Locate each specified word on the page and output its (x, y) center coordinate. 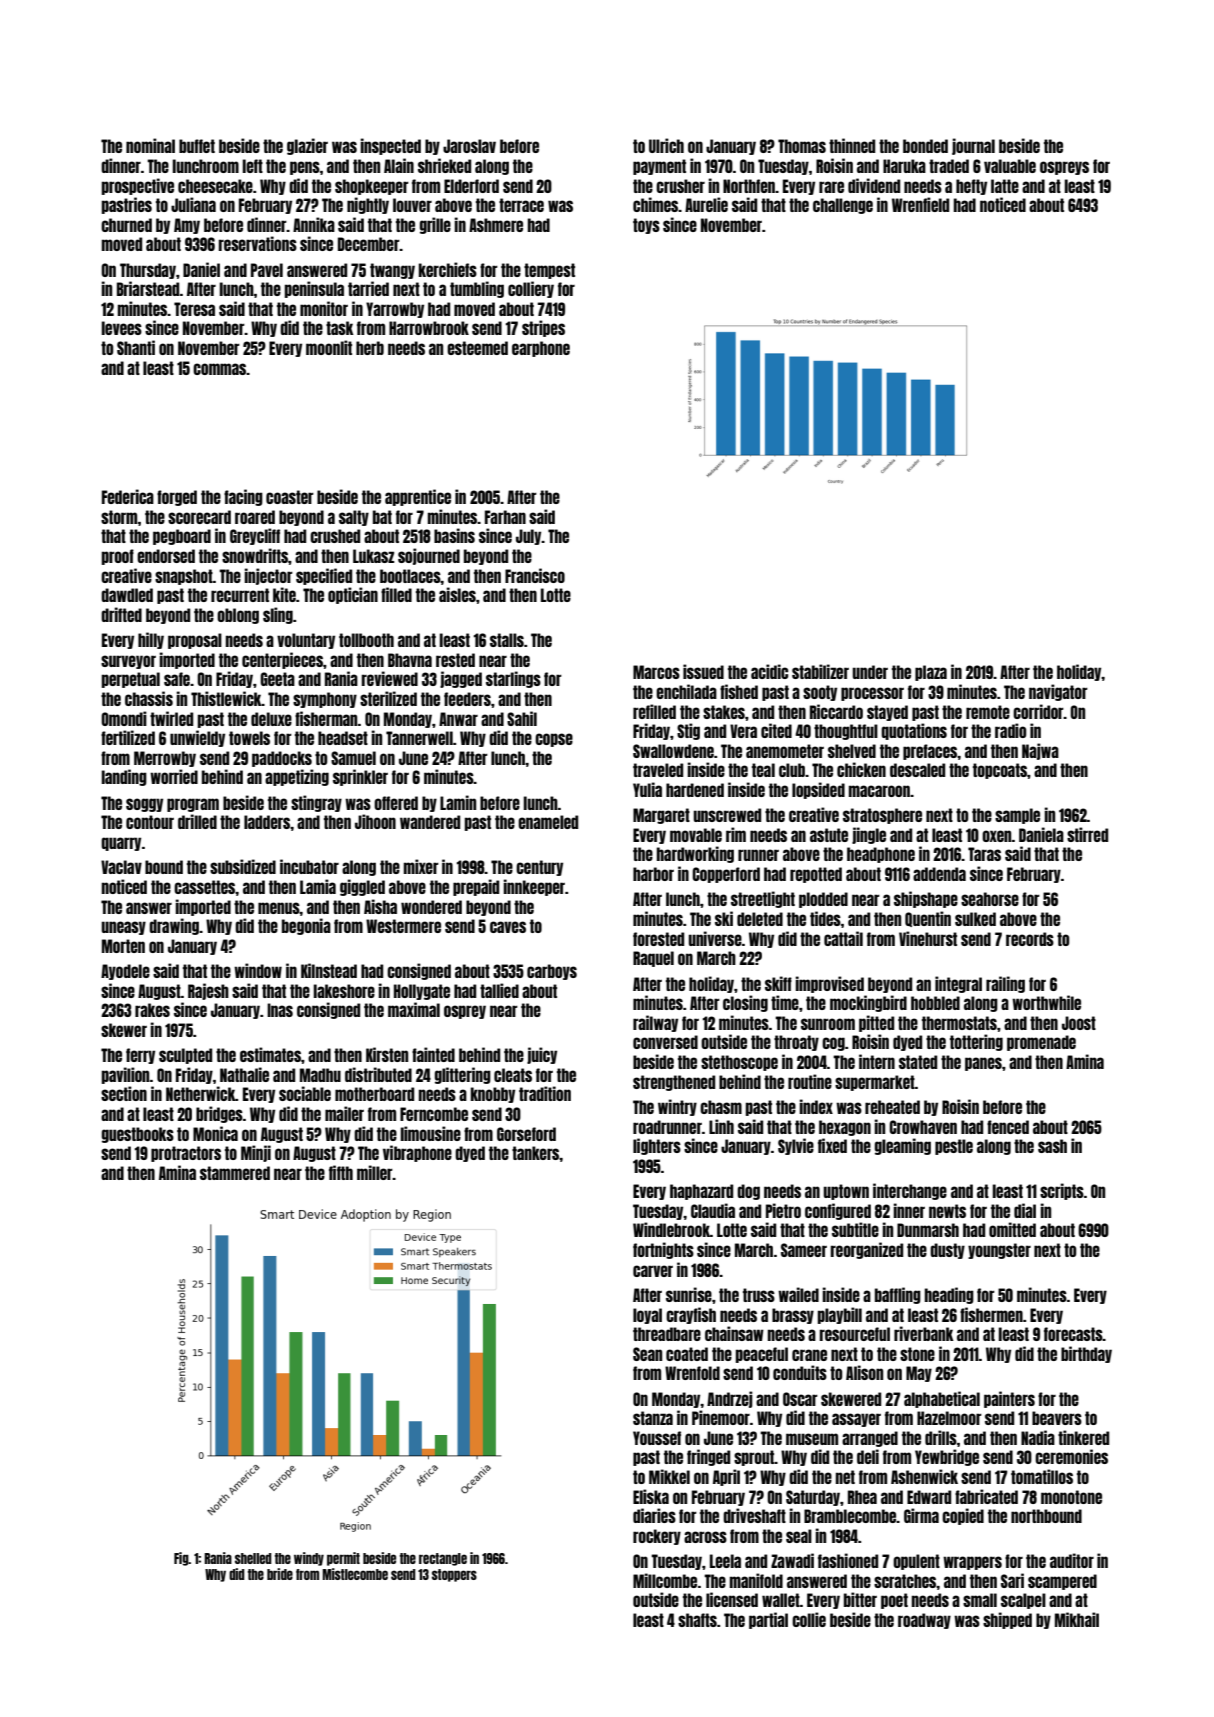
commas (220, 369)
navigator (1058, 692)
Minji (256, 1153)
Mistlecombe (355, 1574)
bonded (925, 146)
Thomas (802, 146)
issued (703, 671)
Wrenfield (920, 204)
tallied (499, 990)
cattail (843, 938)
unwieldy (197, 738)
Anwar (458, 719)
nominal (150, 145)
